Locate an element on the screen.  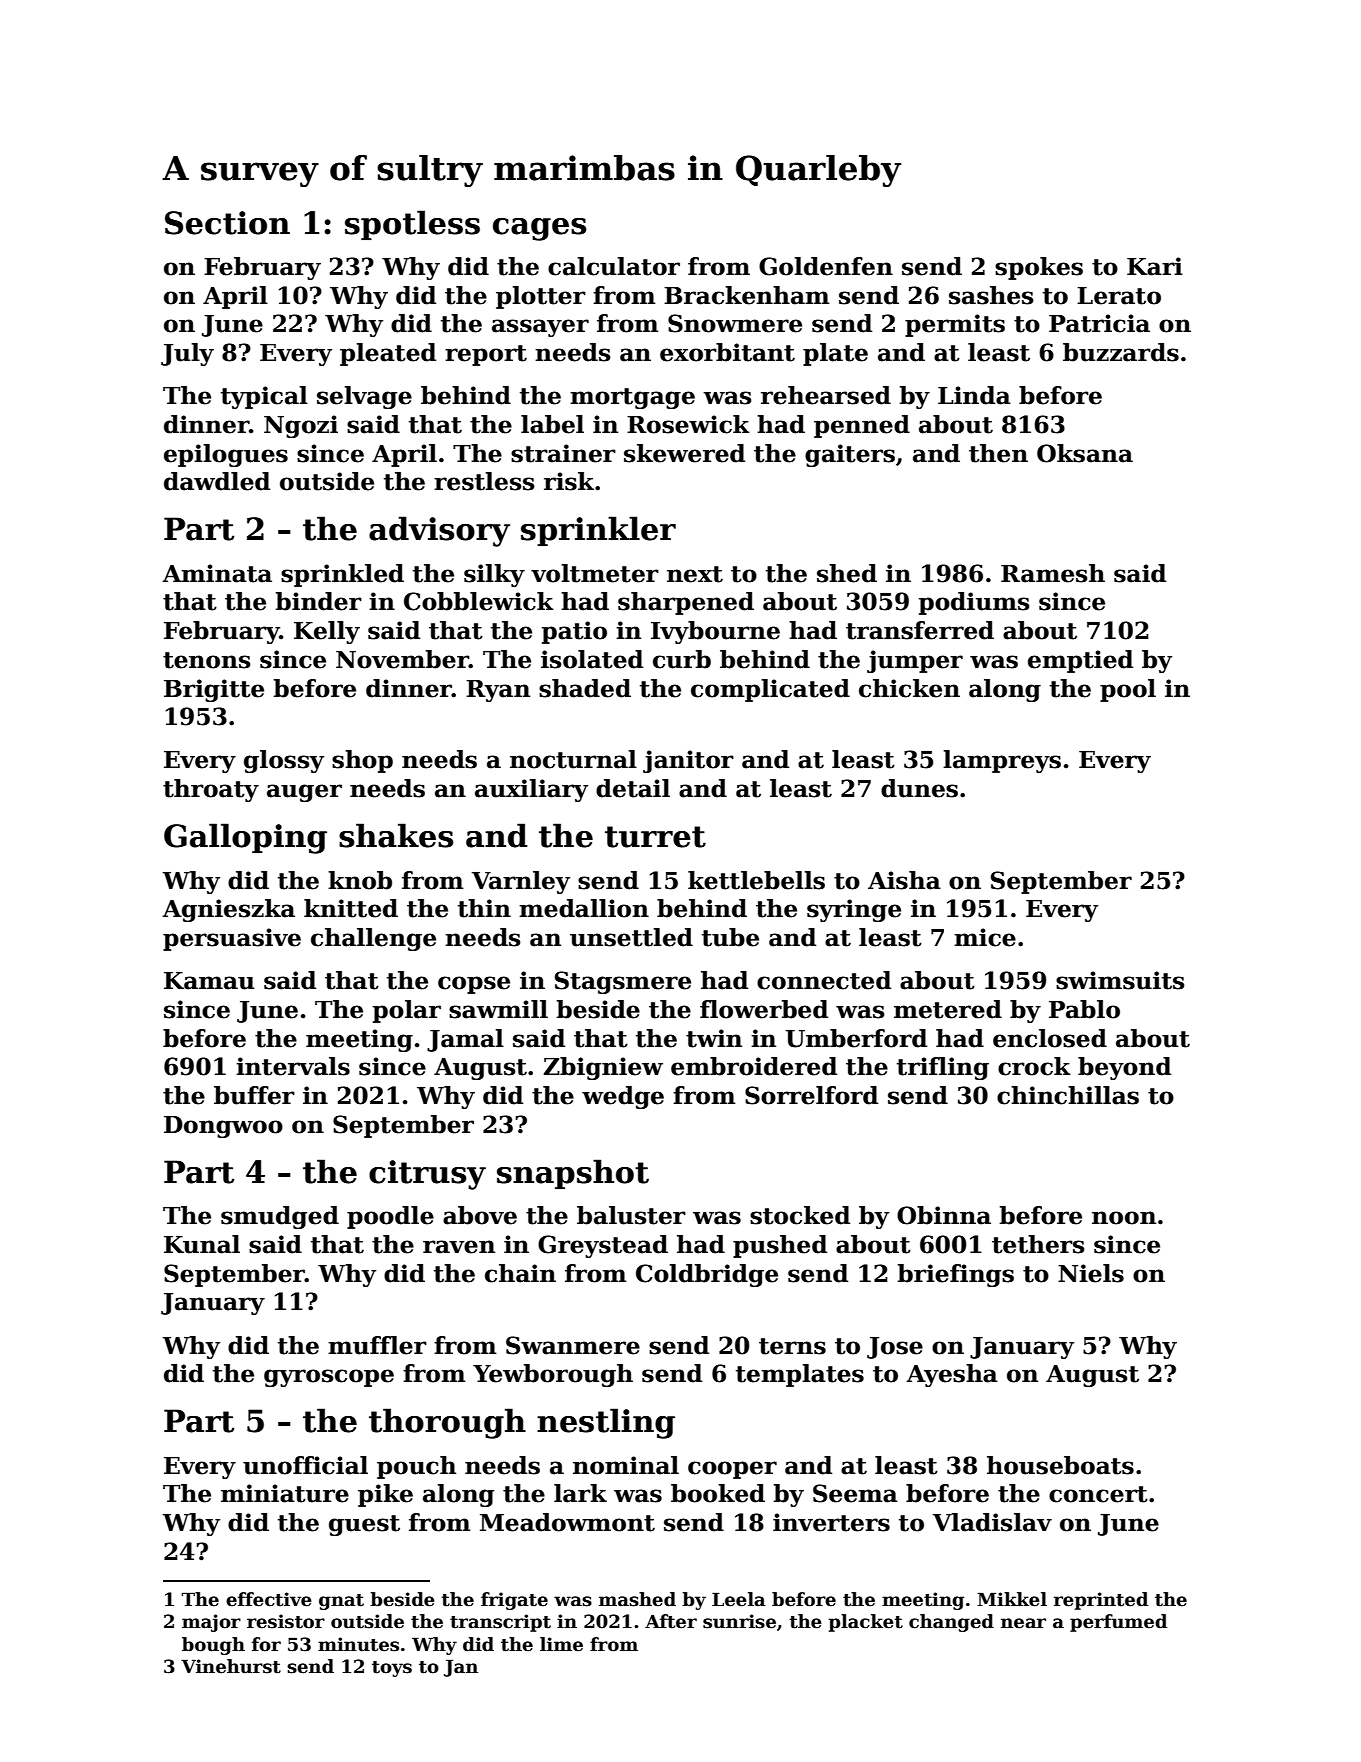
lime is located at coordinates (561, 1644).
